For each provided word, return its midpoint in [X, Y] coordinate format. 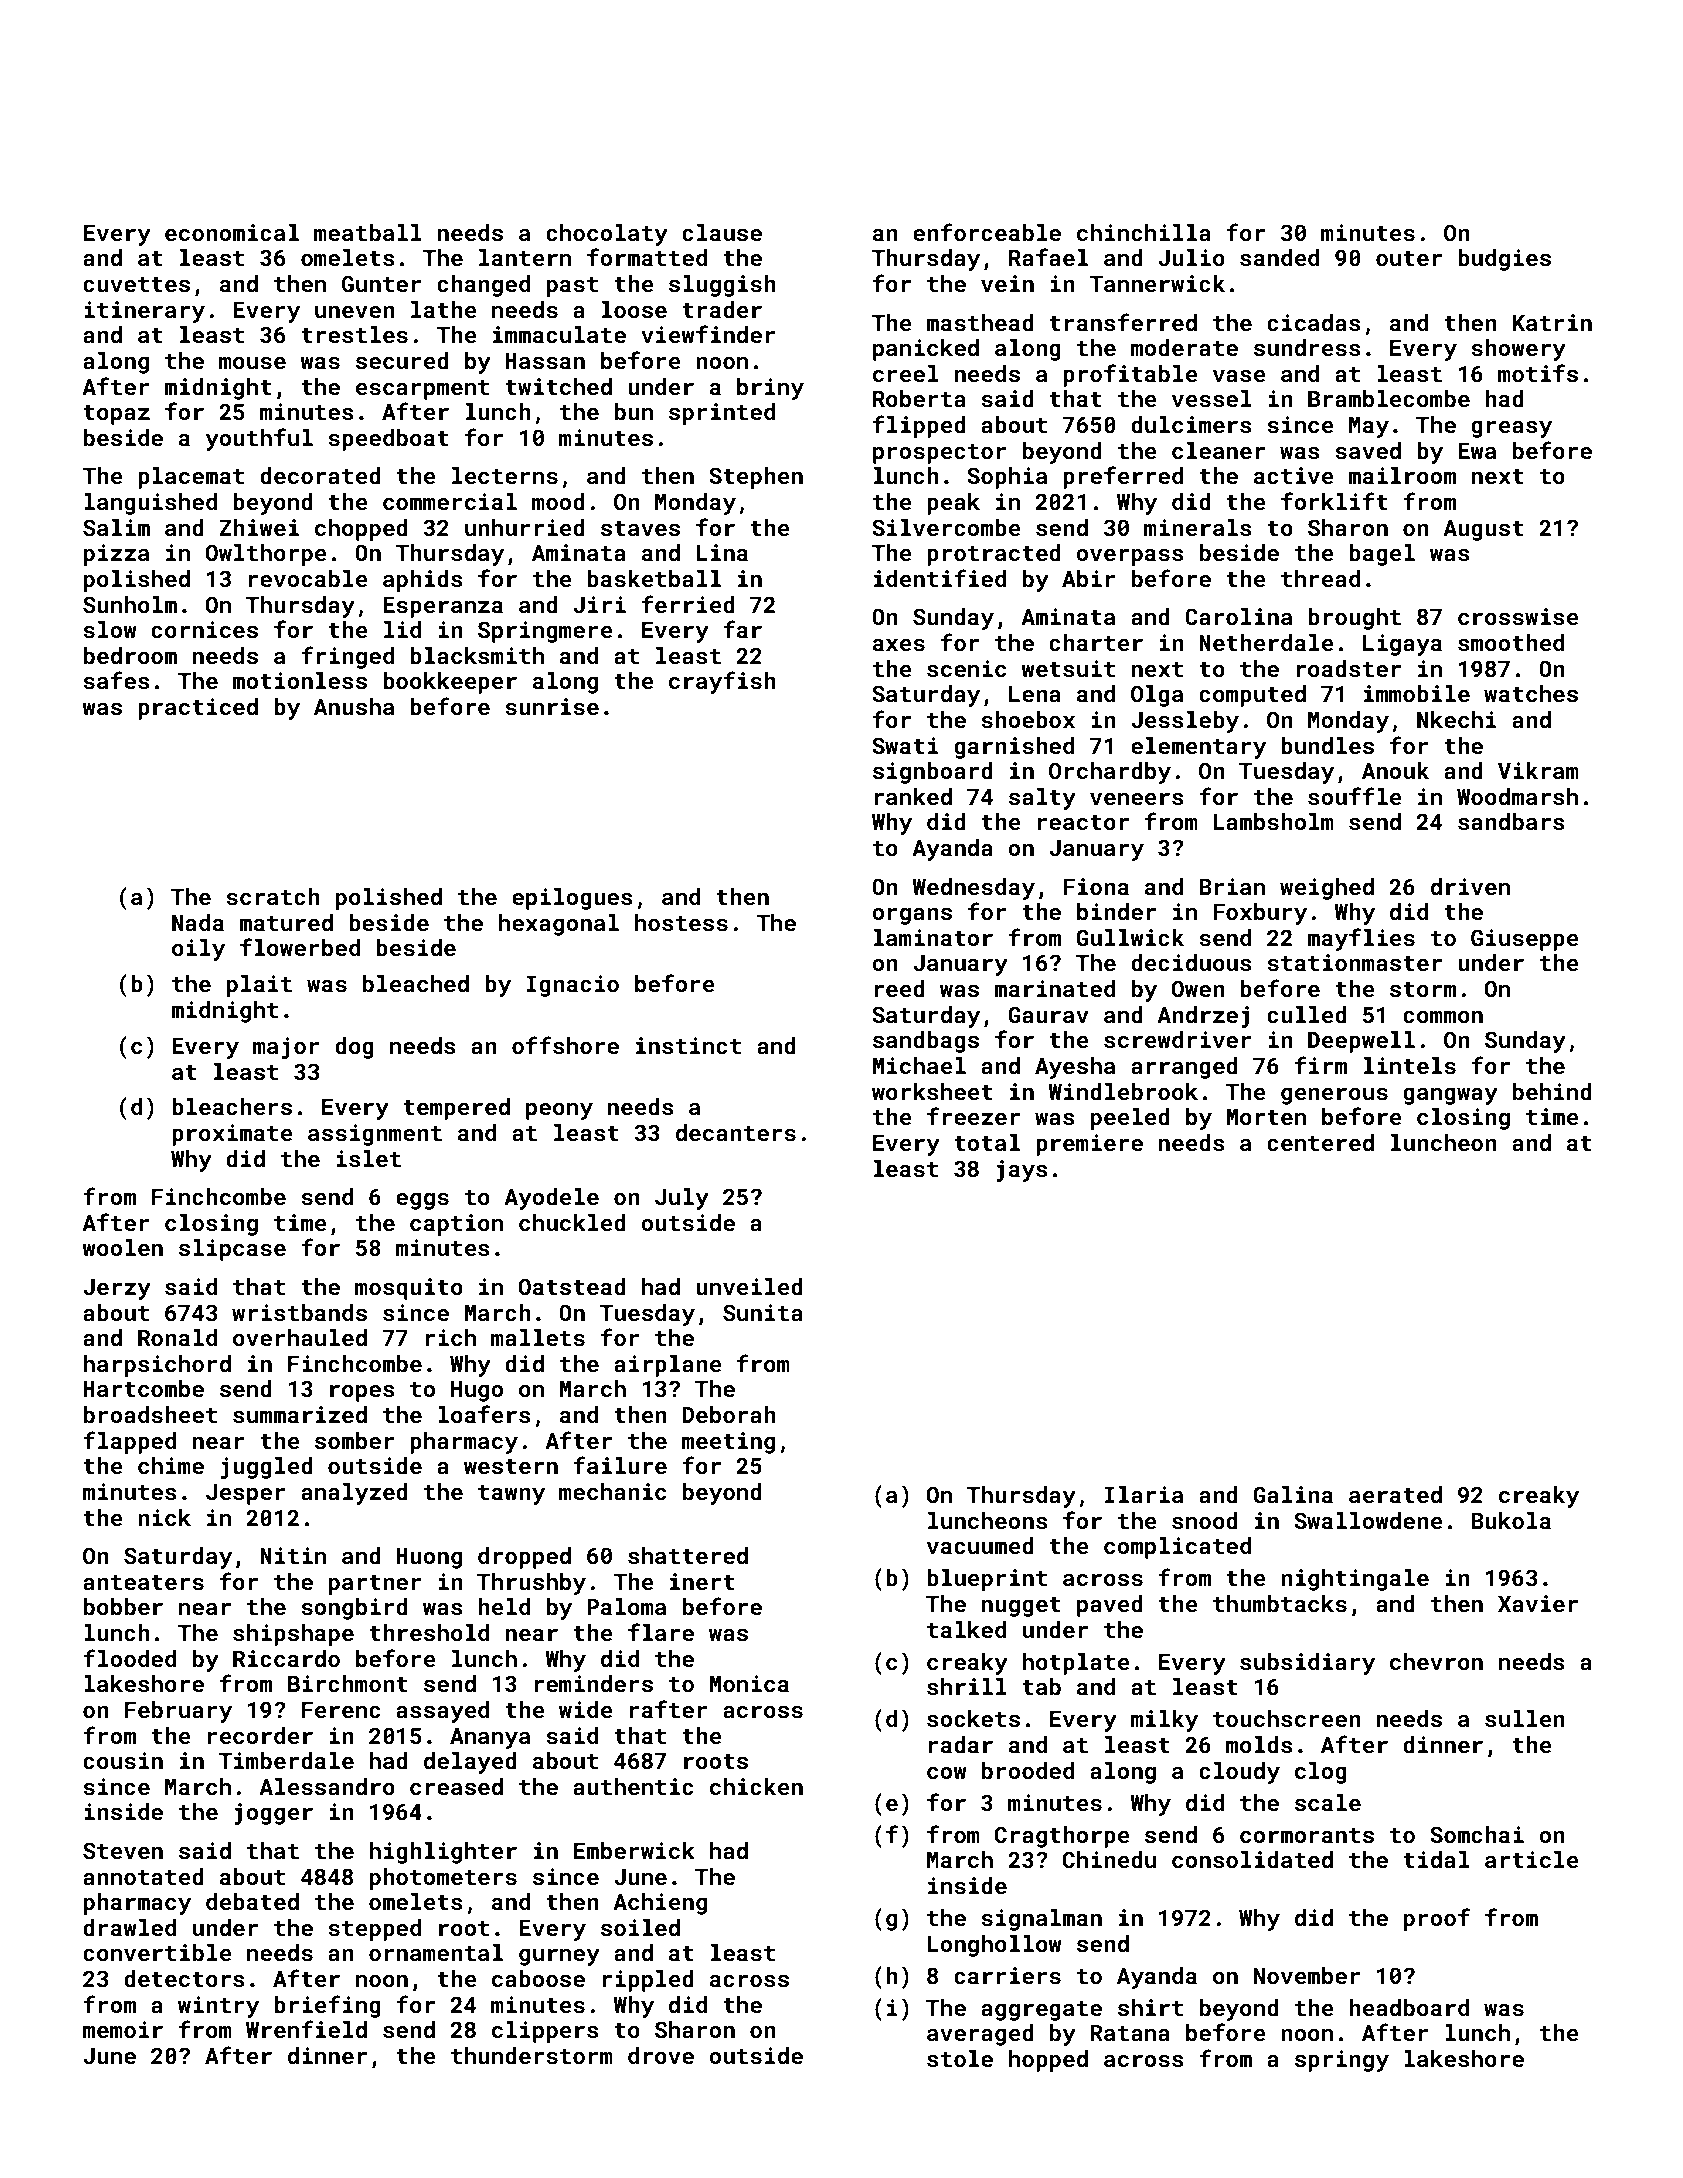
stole [960, 2058]
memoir [123, 2029]
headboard [1409, 2007]
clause [722, 232]
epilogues [572, 899]
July [682, 1199]
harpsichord [157, 1366]
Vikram [1538, 770]
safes [116, 680]
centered [1320, 1142]
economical [232, 232]
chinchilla [1144, 232]
